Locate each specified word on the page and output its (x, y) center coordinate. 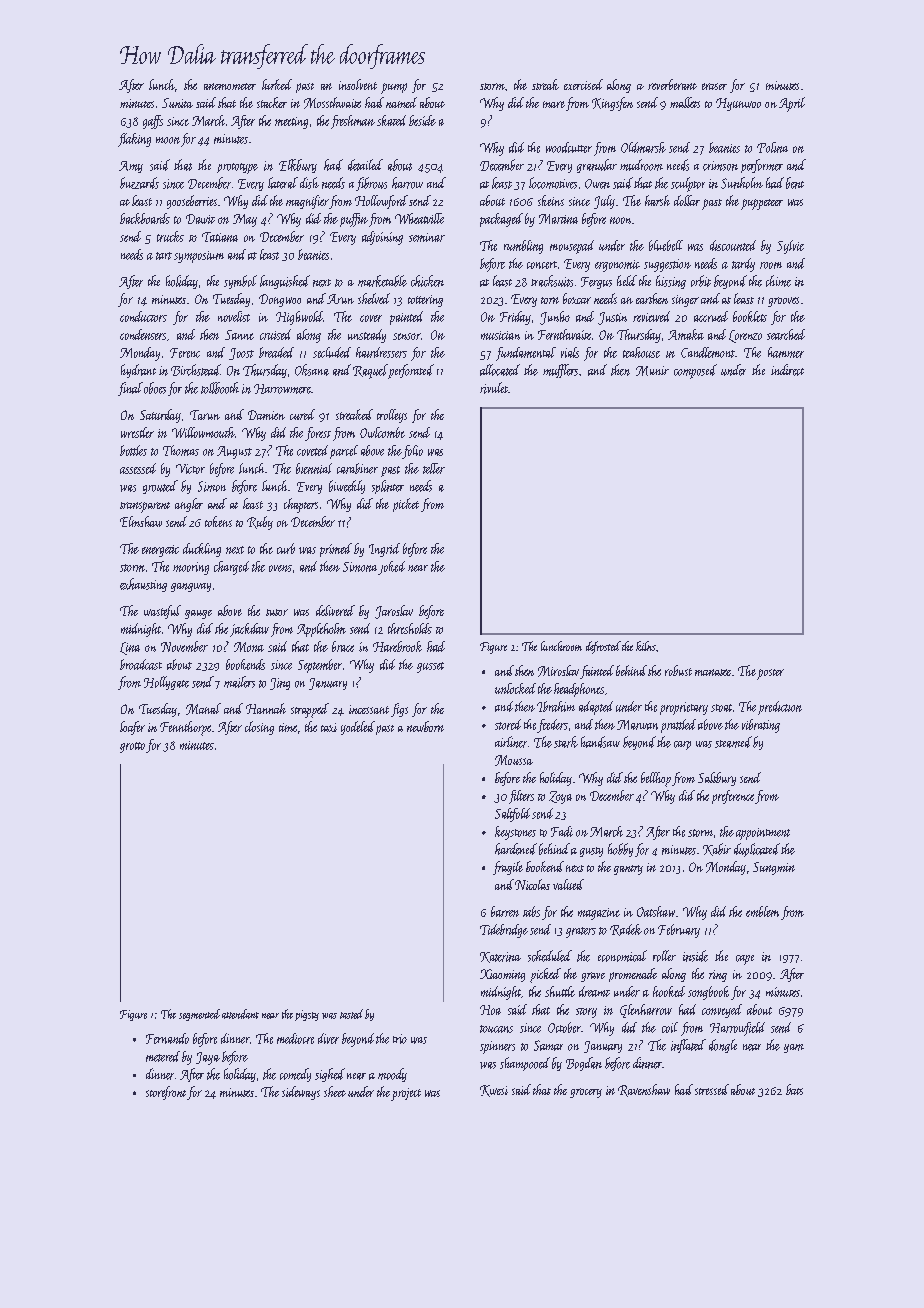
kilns (646, 646)
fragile (508, 868)
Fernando (167, 1038)
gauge (198, 614)
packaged (501, 220)
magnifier (307, 202)
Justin (612, 318)
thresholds (410, 628)
